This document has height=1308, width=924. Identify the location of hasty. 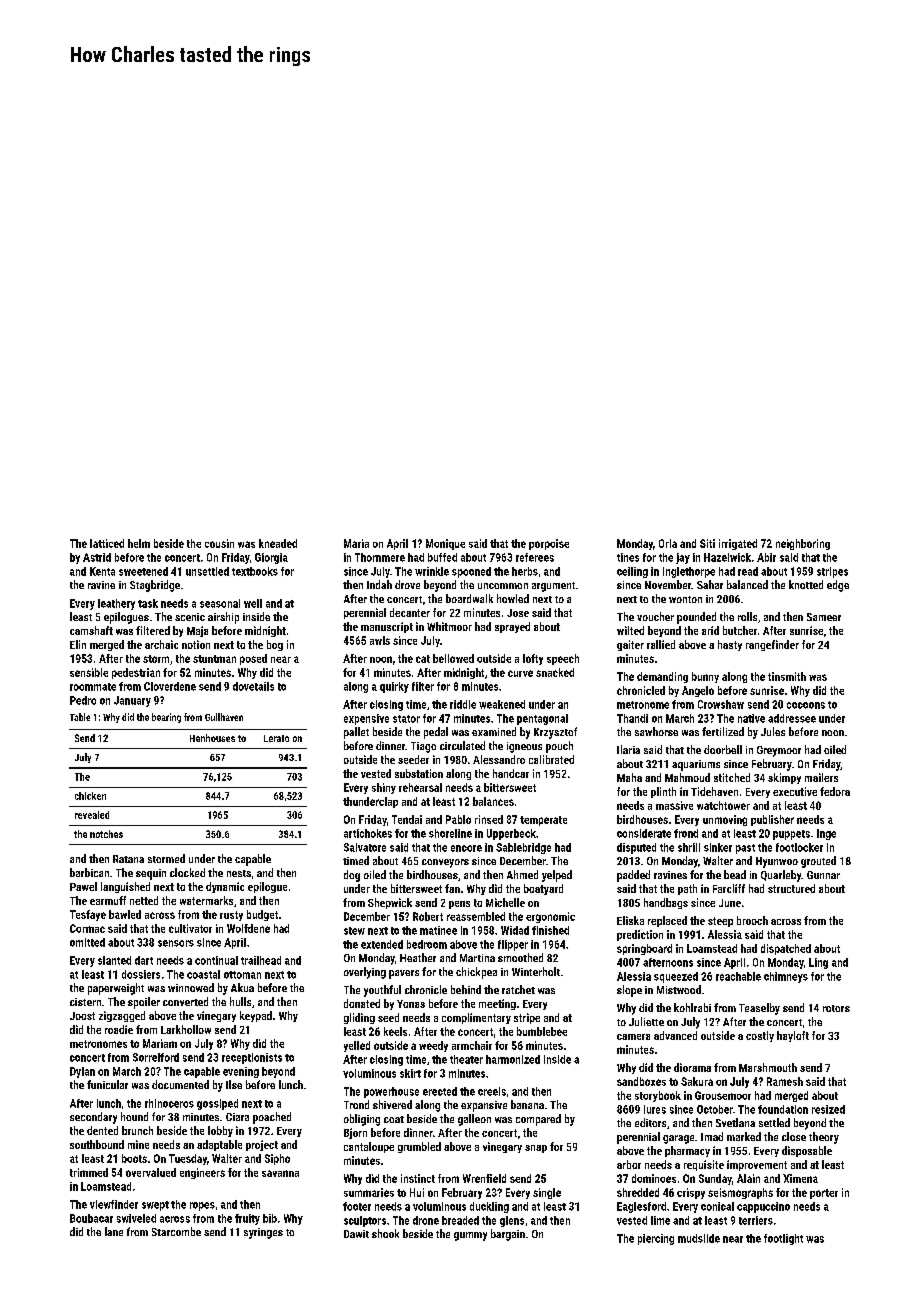
(730, 645).
